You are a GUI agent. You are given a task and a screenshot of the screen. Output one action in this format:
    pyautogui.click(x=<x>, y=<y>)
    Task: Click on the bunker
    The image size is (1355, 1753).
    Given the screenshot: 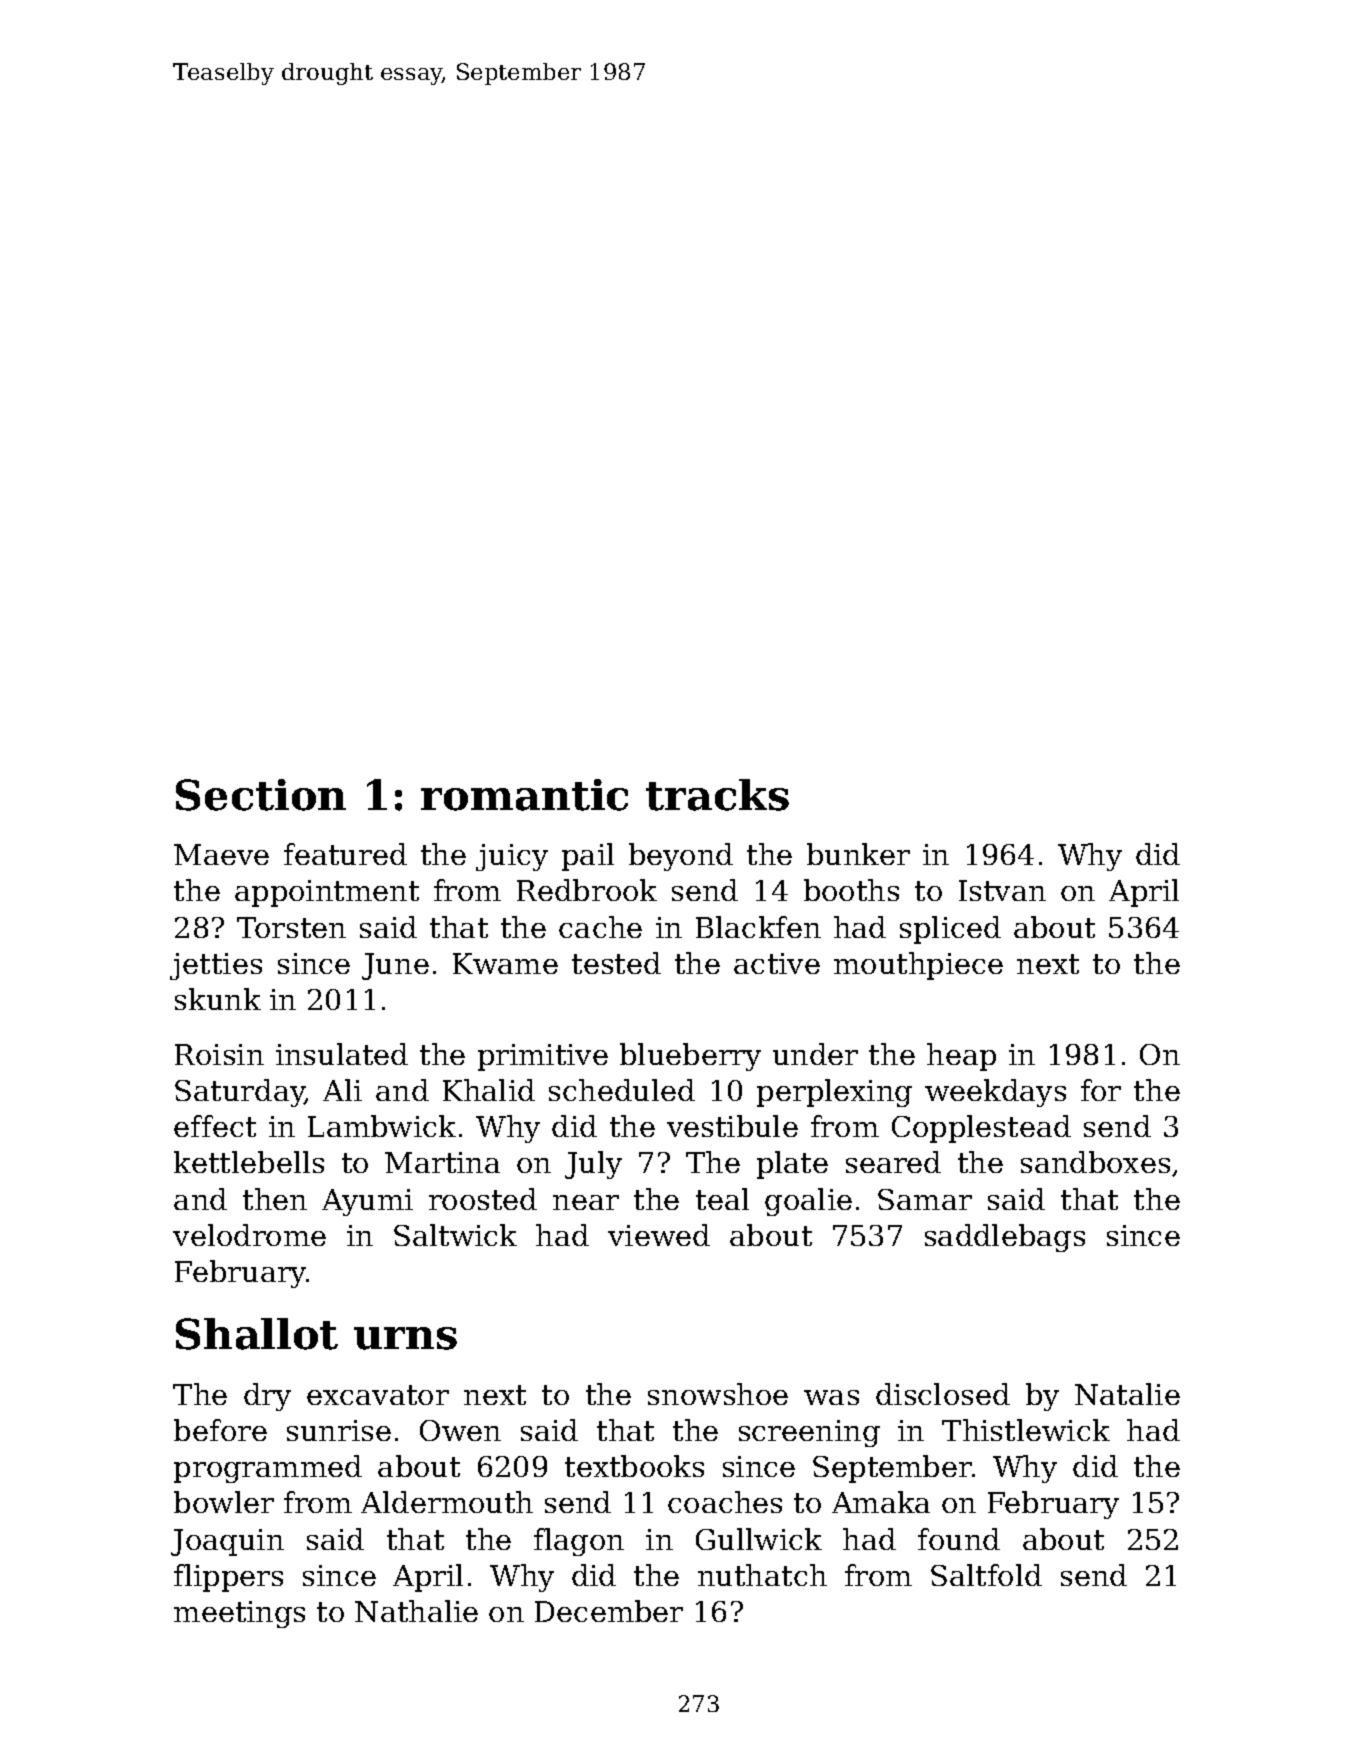 What is the action you would take?
    pyautogui.click(x=858, y=854)
